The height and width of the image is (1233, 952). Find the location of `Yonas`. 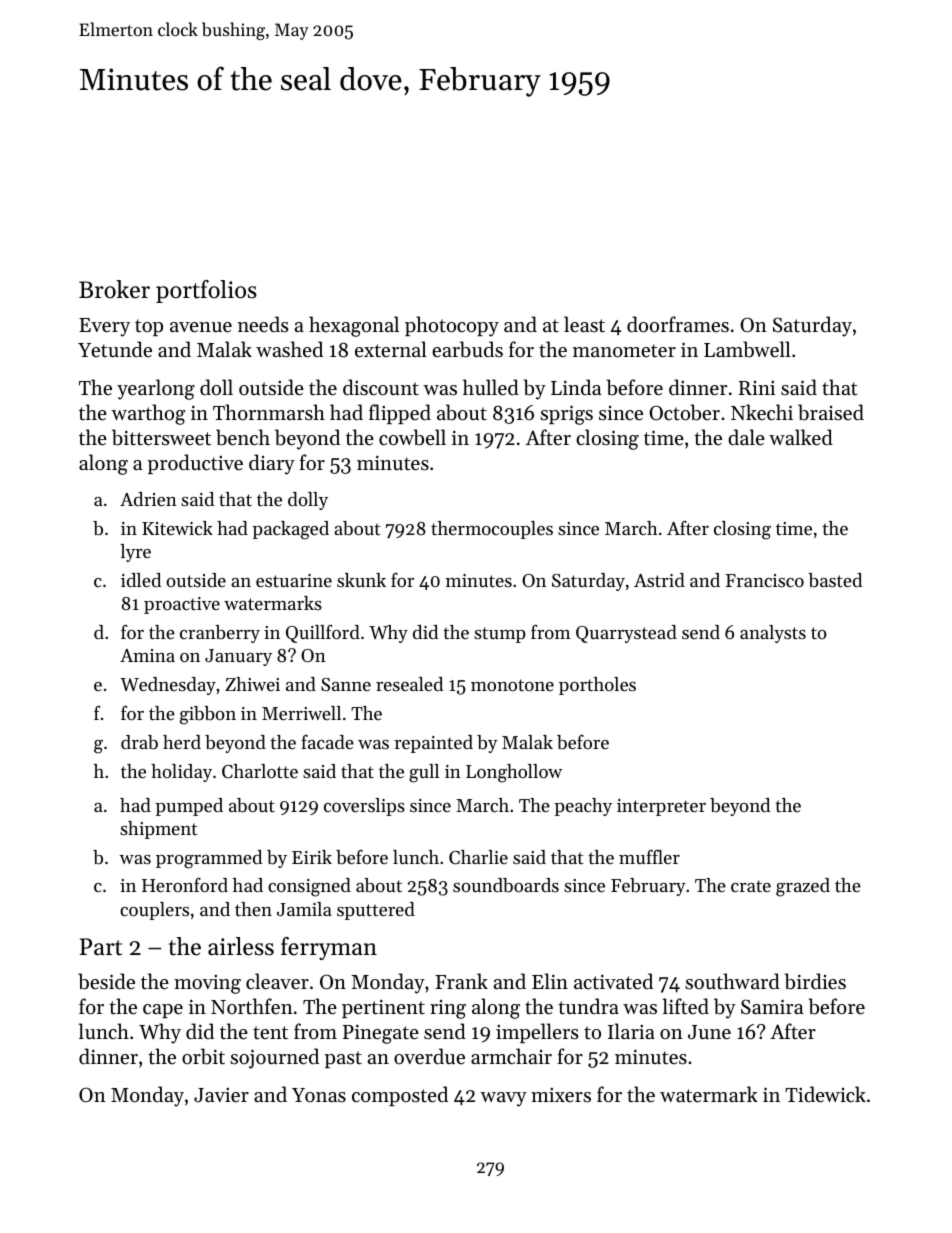

Yonas is located at coordinates (319, 1095).
